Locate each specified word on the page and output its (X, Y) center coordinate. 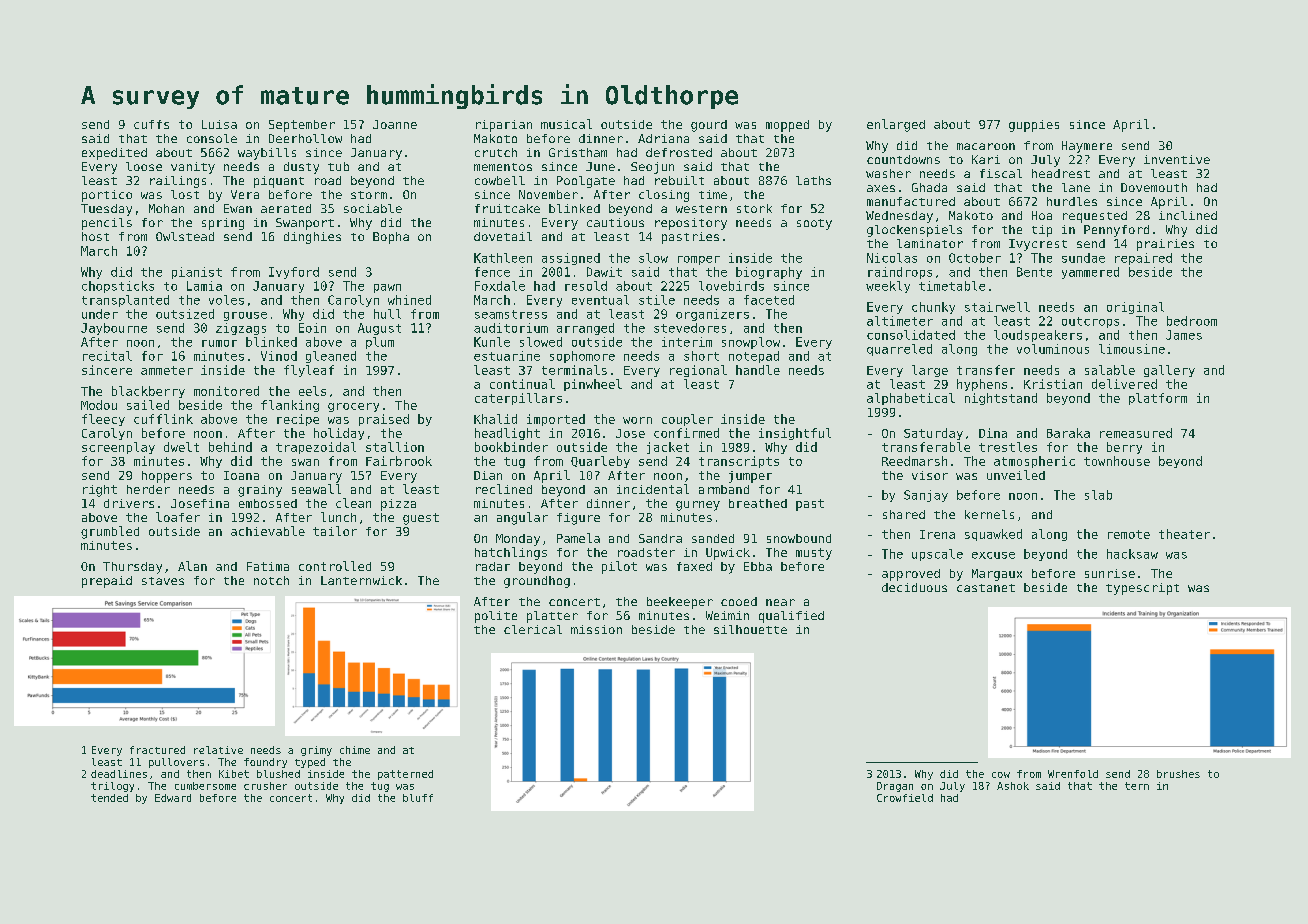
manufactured (911, 201)
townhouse (1117, 461)
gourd (709, 126)
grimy (316, 751)
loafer (178, 517)
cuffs (151, 124)
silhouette (750, 629)
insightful (795, 434)
